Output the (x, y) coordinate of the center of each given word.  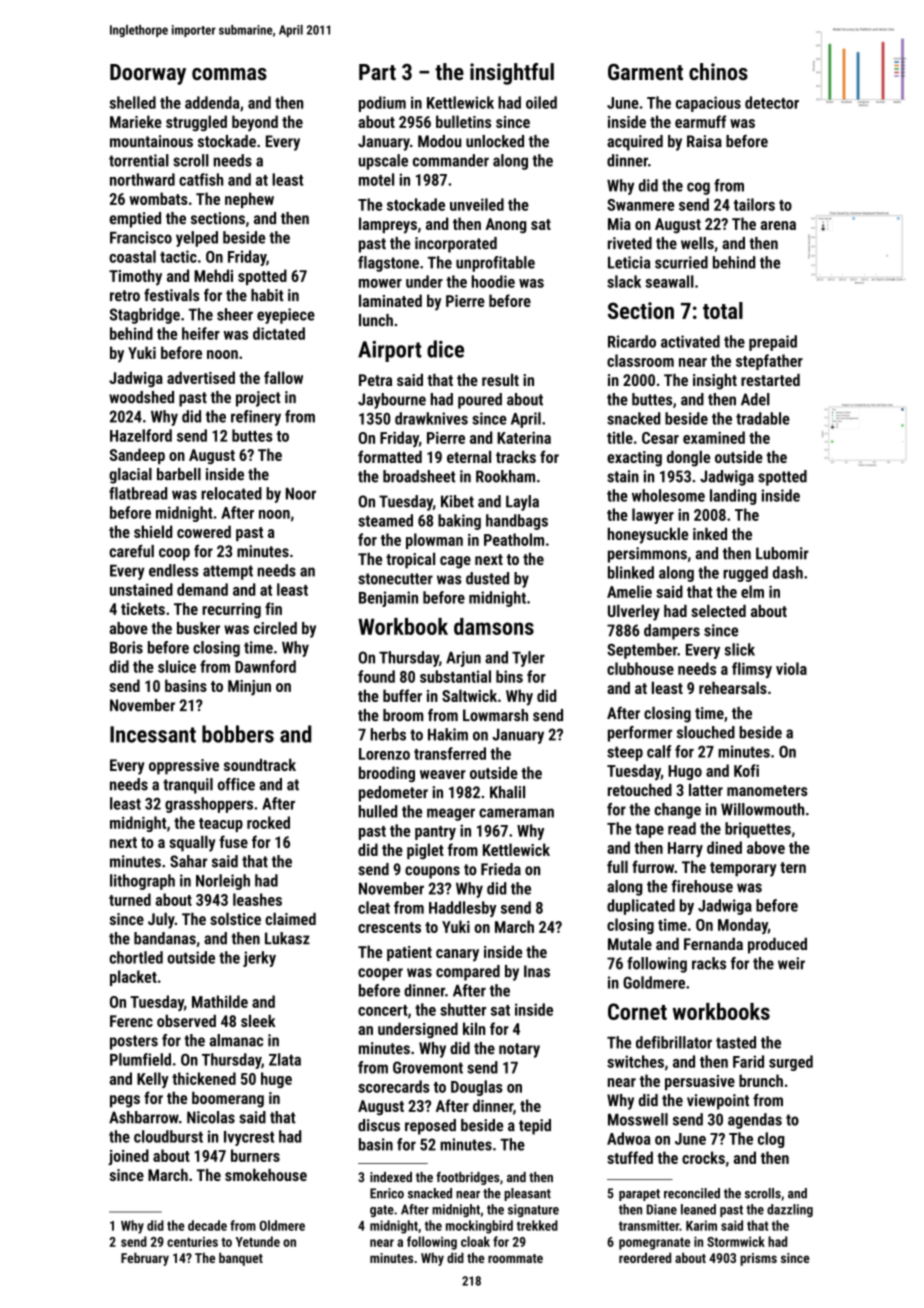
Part (377, 72)
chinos (718, 71)
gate (382, 1211)
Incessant (153, 734)
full (617, 866)
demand (202, 589)
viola (791, 668)
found (376, 676)
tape (649, 831)
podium (382, 104)
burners (255, 1155)
